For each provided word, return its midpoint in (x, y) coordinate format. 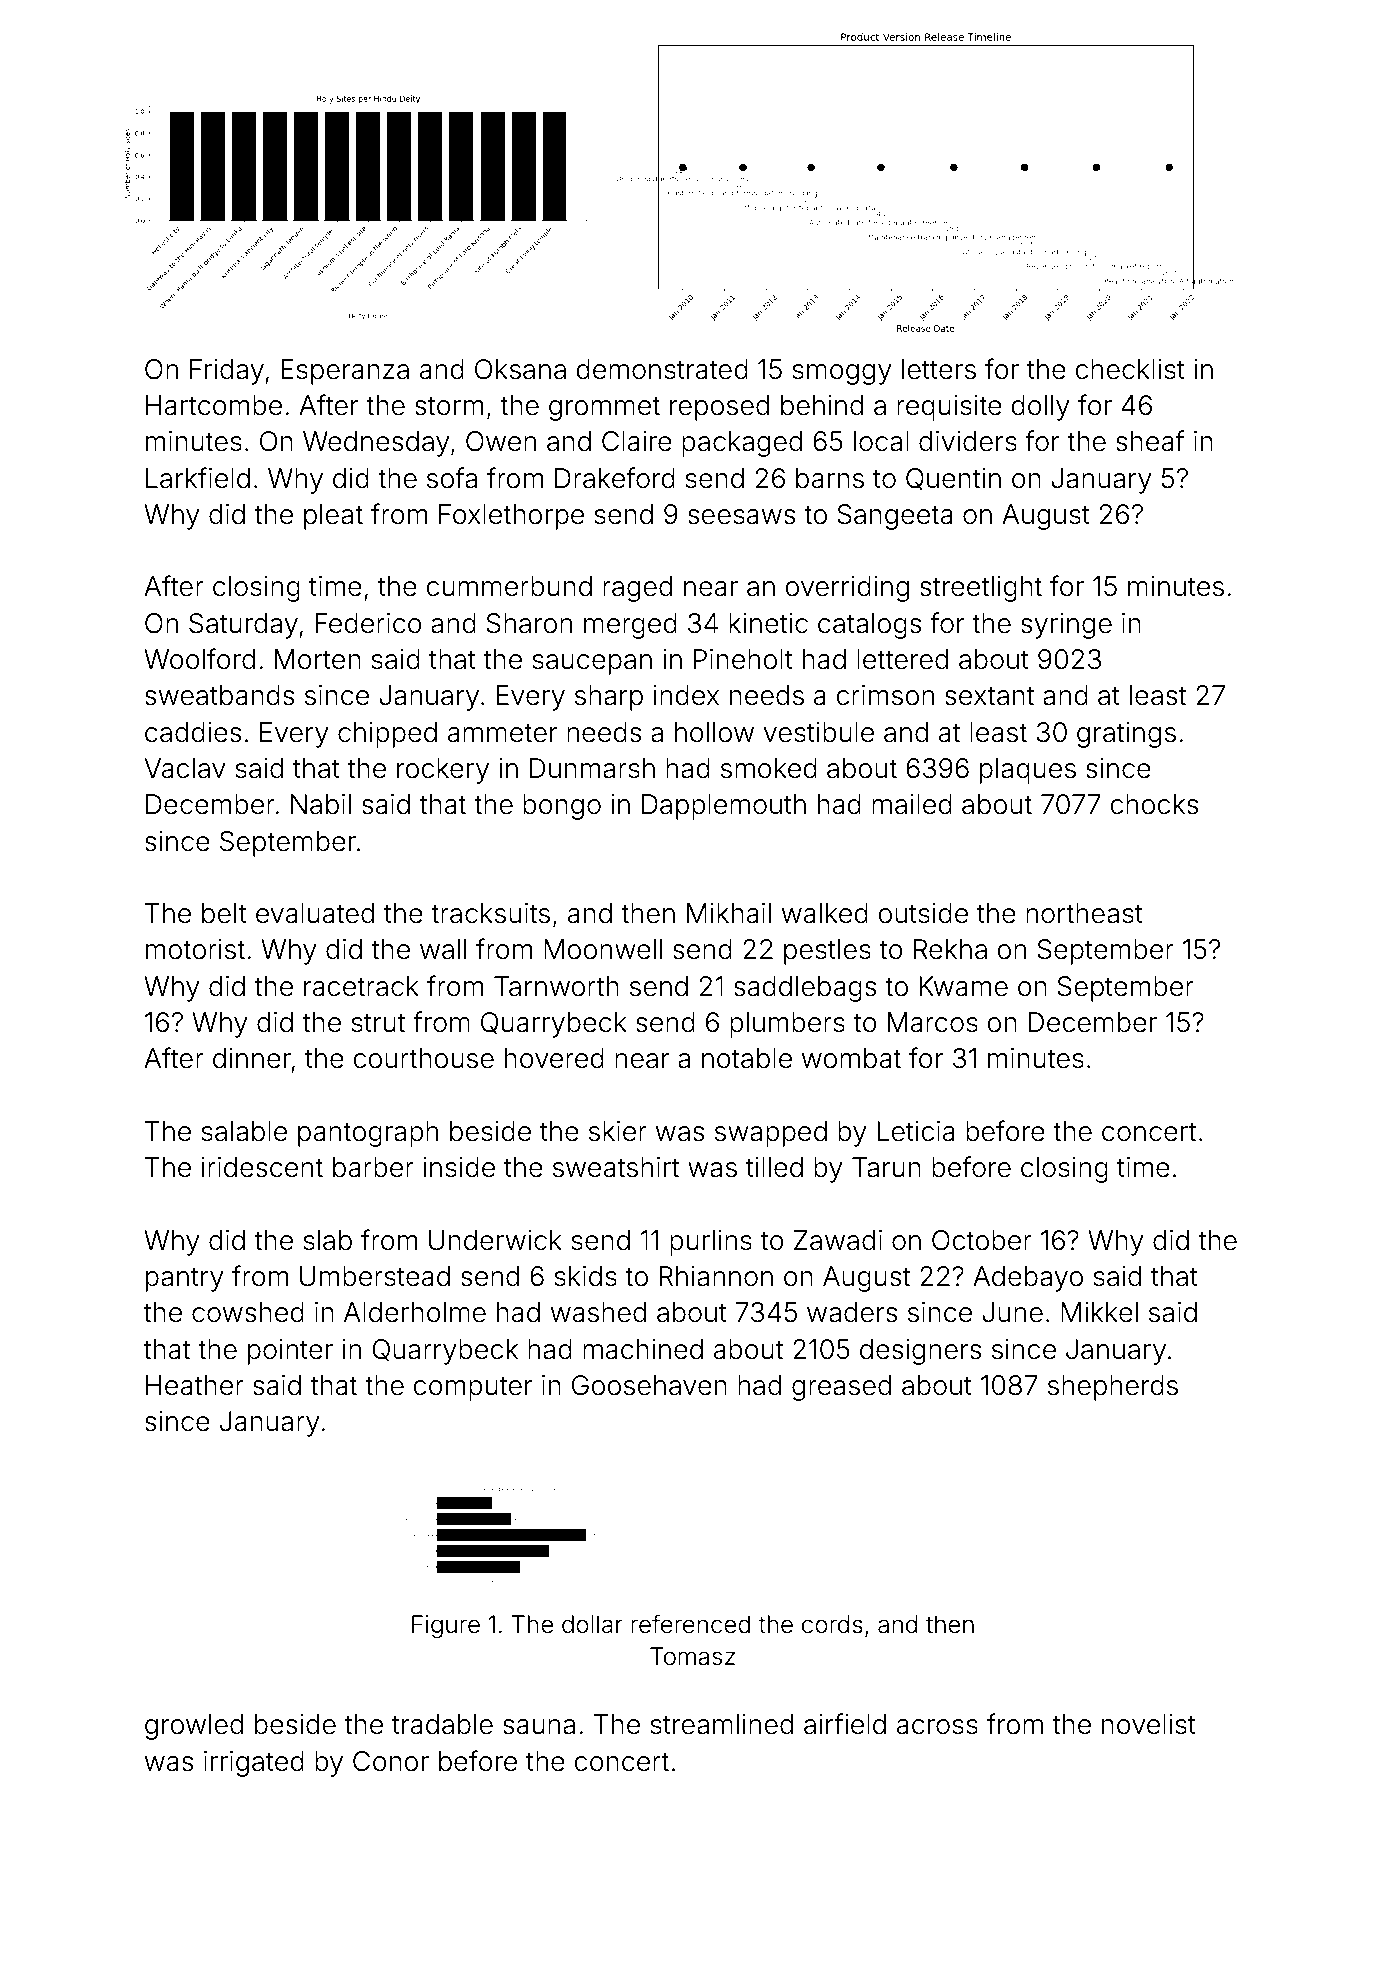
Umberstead (375, 1276)
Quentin (953, 479)
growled (194, 1727)
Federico (368, 623)
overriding (847, 589)
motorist (195, 949)
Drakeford (615, 478)
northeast (1084, 913)
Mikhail (729, 913)
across (937, 1727)
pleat (333, 517)
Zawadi (838, 1240)
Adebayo (1028, 1279)
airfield (845, 1724)
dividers (968, 441)
